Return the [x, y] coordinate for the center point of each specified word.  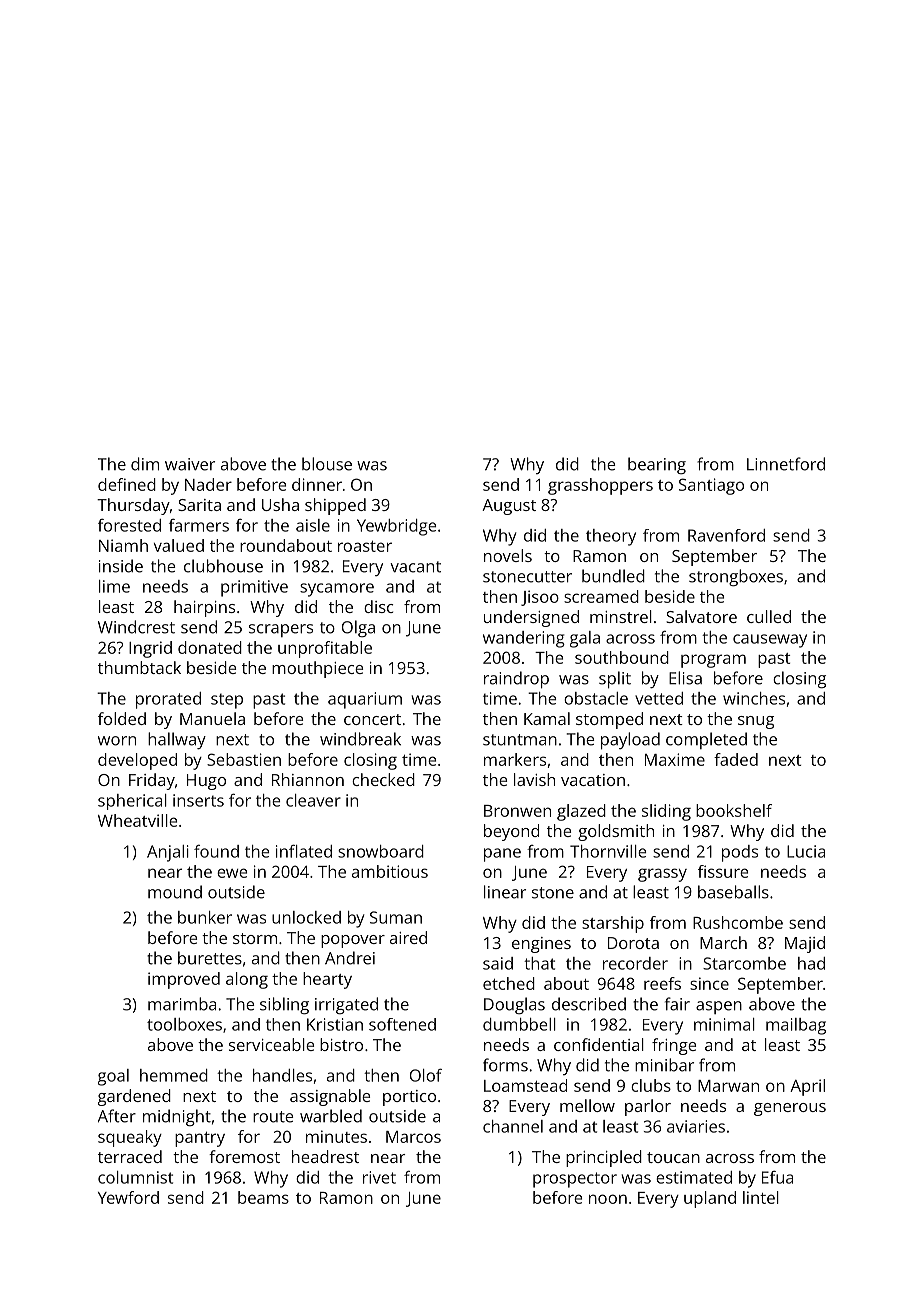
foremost [244, 1156]
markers [515, 759]
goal [113, 1077]
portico [409, 1098]
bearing [657, 465]
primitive [254, 588]
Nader [208, 484]
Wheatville [137, 820]
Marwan [728, 1086]
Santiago [711, 486]
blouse [327, 464]
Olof [426, 1075]
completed [706, 740]
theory [611, 537]
